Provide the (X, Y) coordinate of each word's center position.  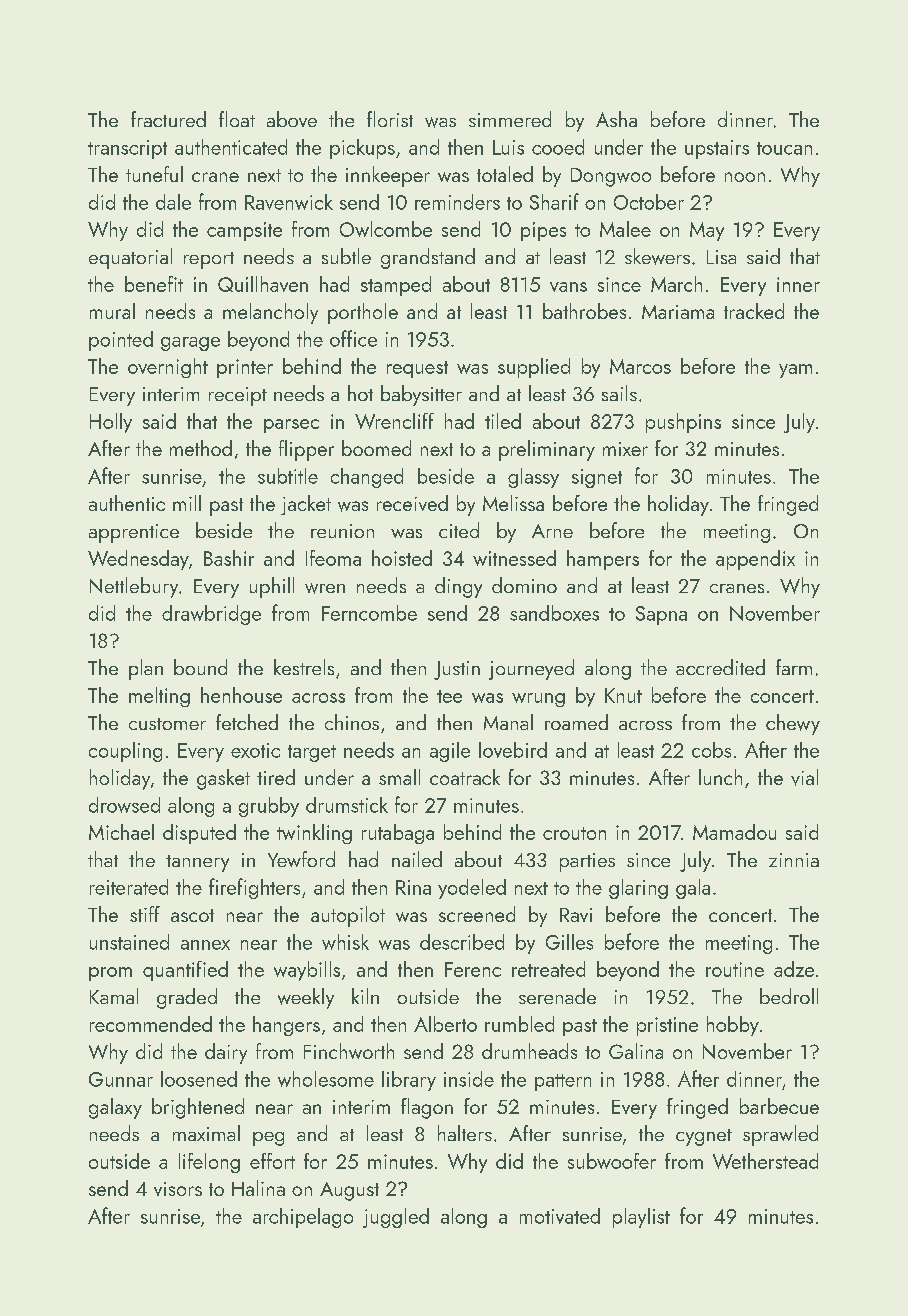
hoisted (402, 558)
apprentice (134, 533)
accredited (720, 667)
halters (465, 1133)
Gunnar (121, 1079)
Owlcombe (386, 229)
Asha (616, 119)
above (292, 119)
